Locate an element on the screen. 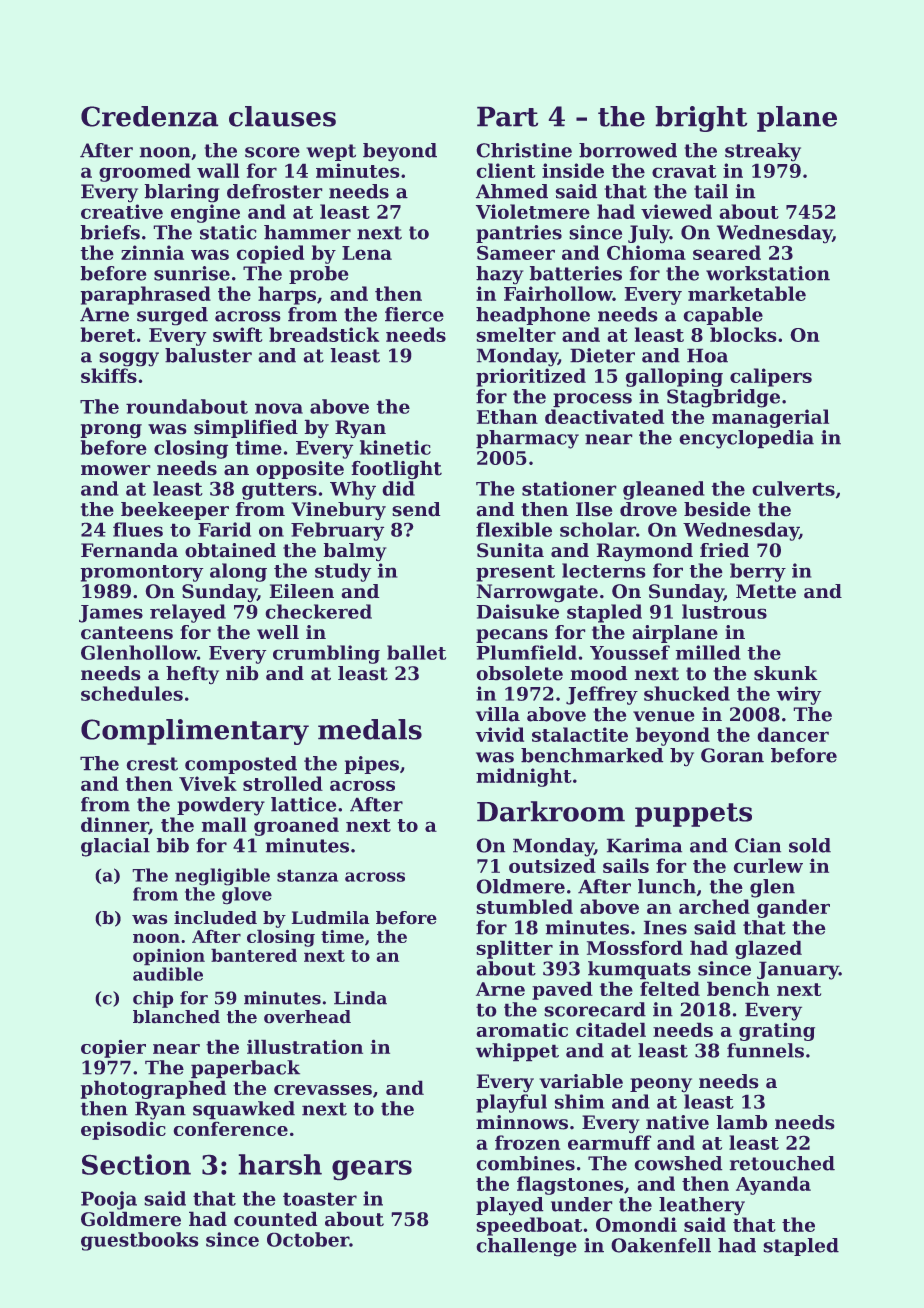 Image resolution: width=924 pixels, height=1308 pixels. culverts is located at coordinates (794, 488).
